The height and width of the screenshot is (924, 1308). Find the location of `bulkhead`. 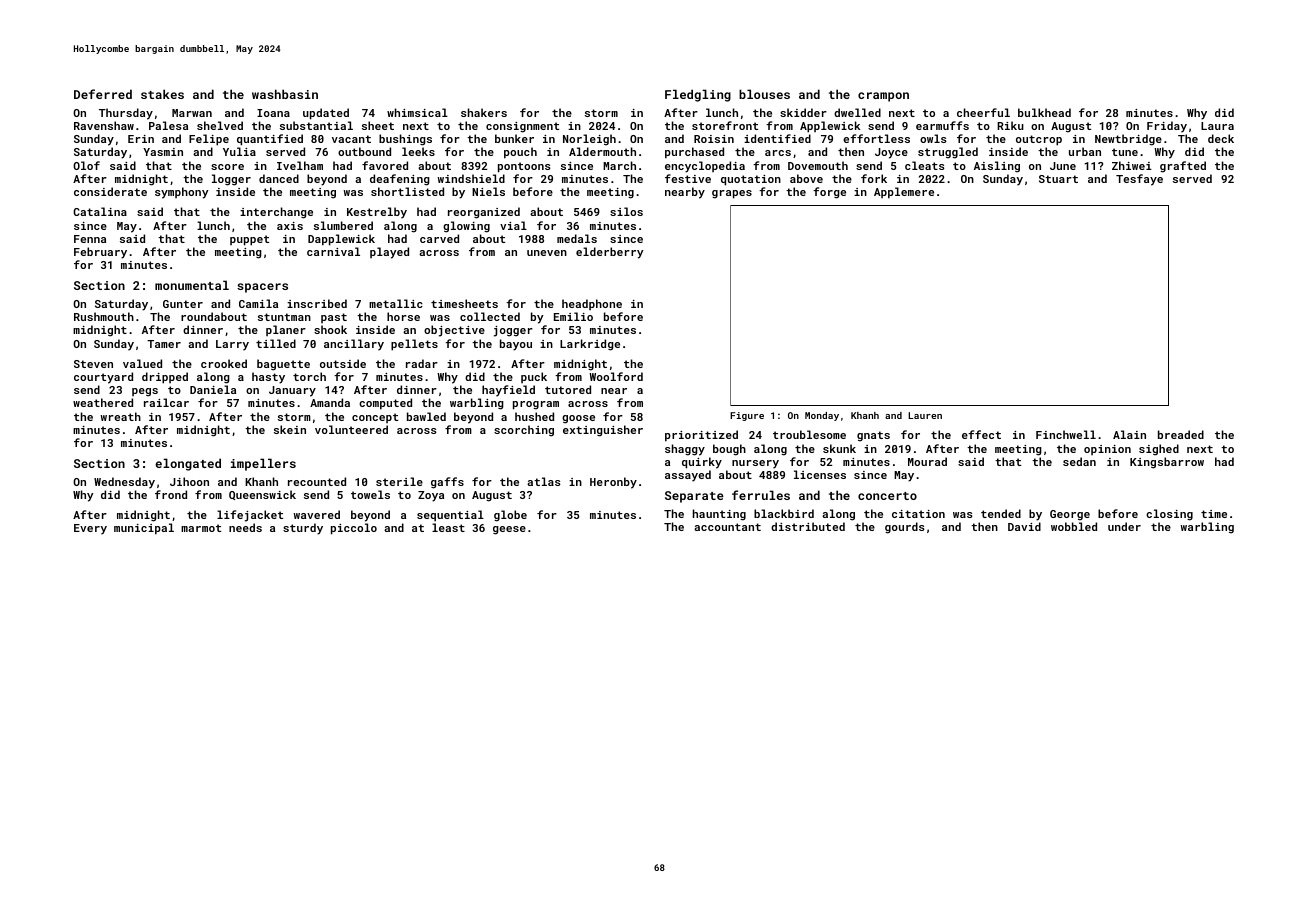

bulkhead is located at coordinates (1044, 112).
